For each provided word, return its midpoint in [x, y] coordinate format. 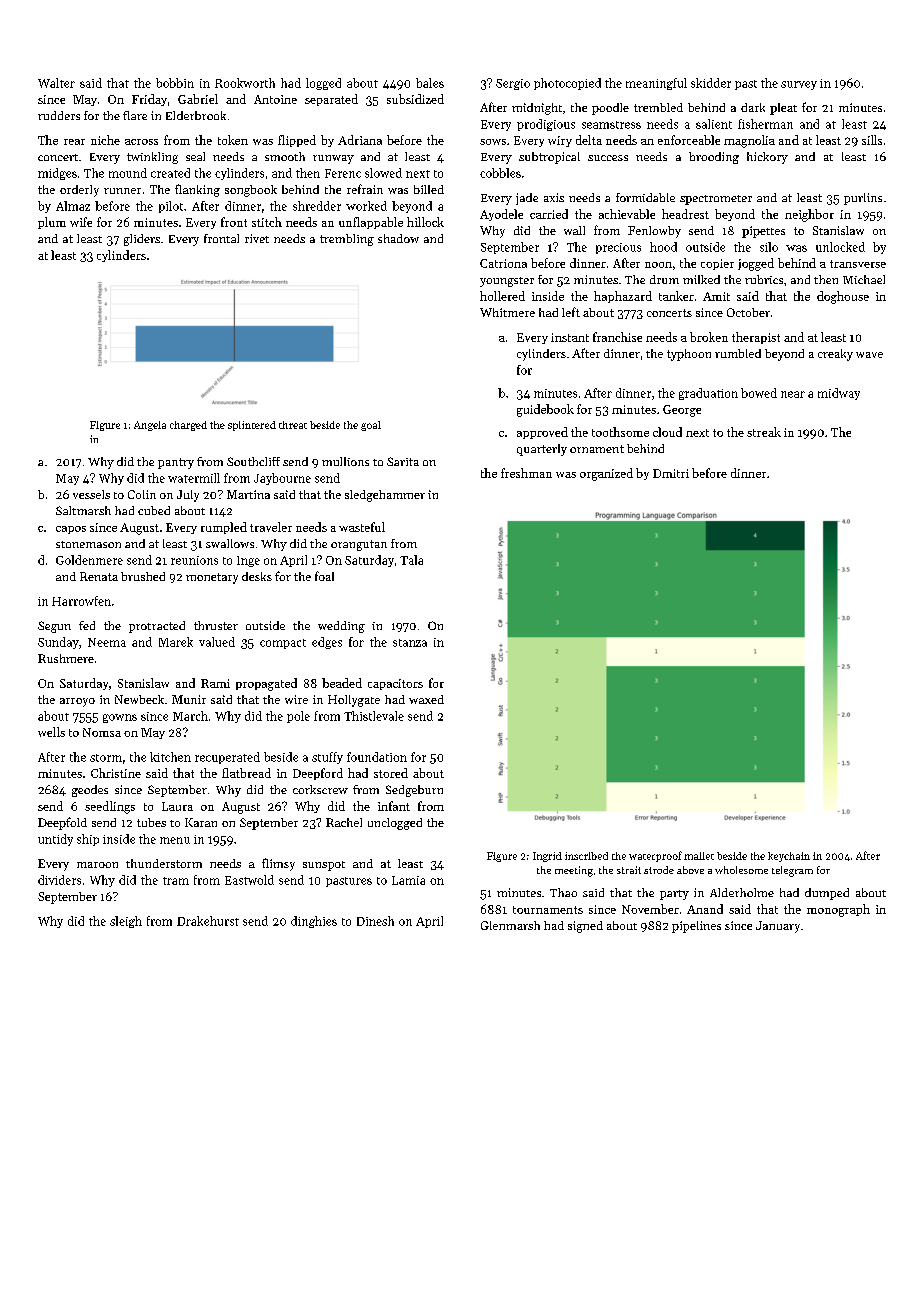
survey [799, 85]
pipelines [696, 927]
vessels [91, 494]
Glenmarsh [510, 925]
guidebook [545, 410]
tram [176, 881]
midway [839, 394]
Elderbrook [196, 115]
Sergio [513, 84]
